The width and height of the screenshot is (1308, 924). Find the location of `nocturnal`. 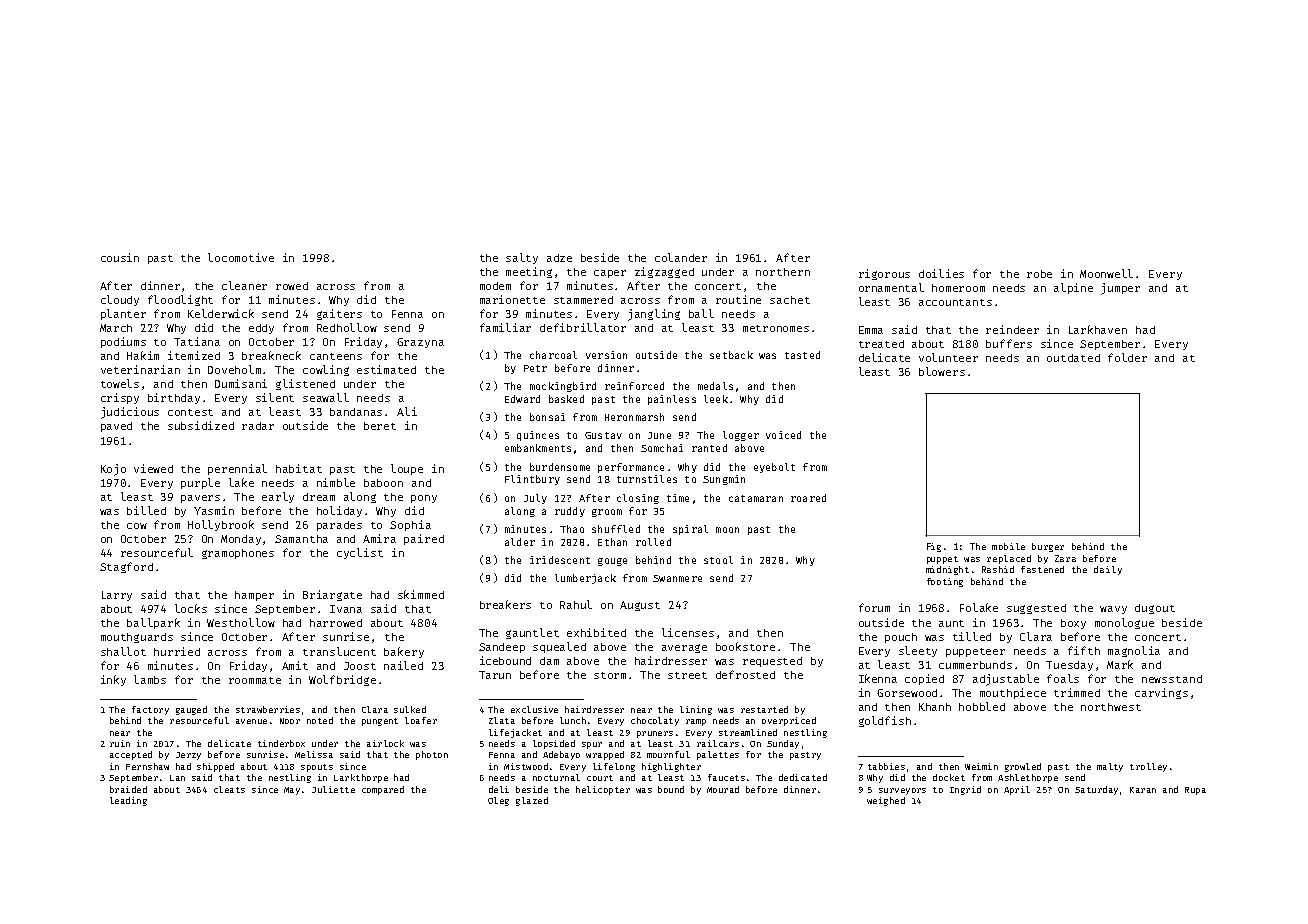

nocturnal is located at coordinates (556, 777).
